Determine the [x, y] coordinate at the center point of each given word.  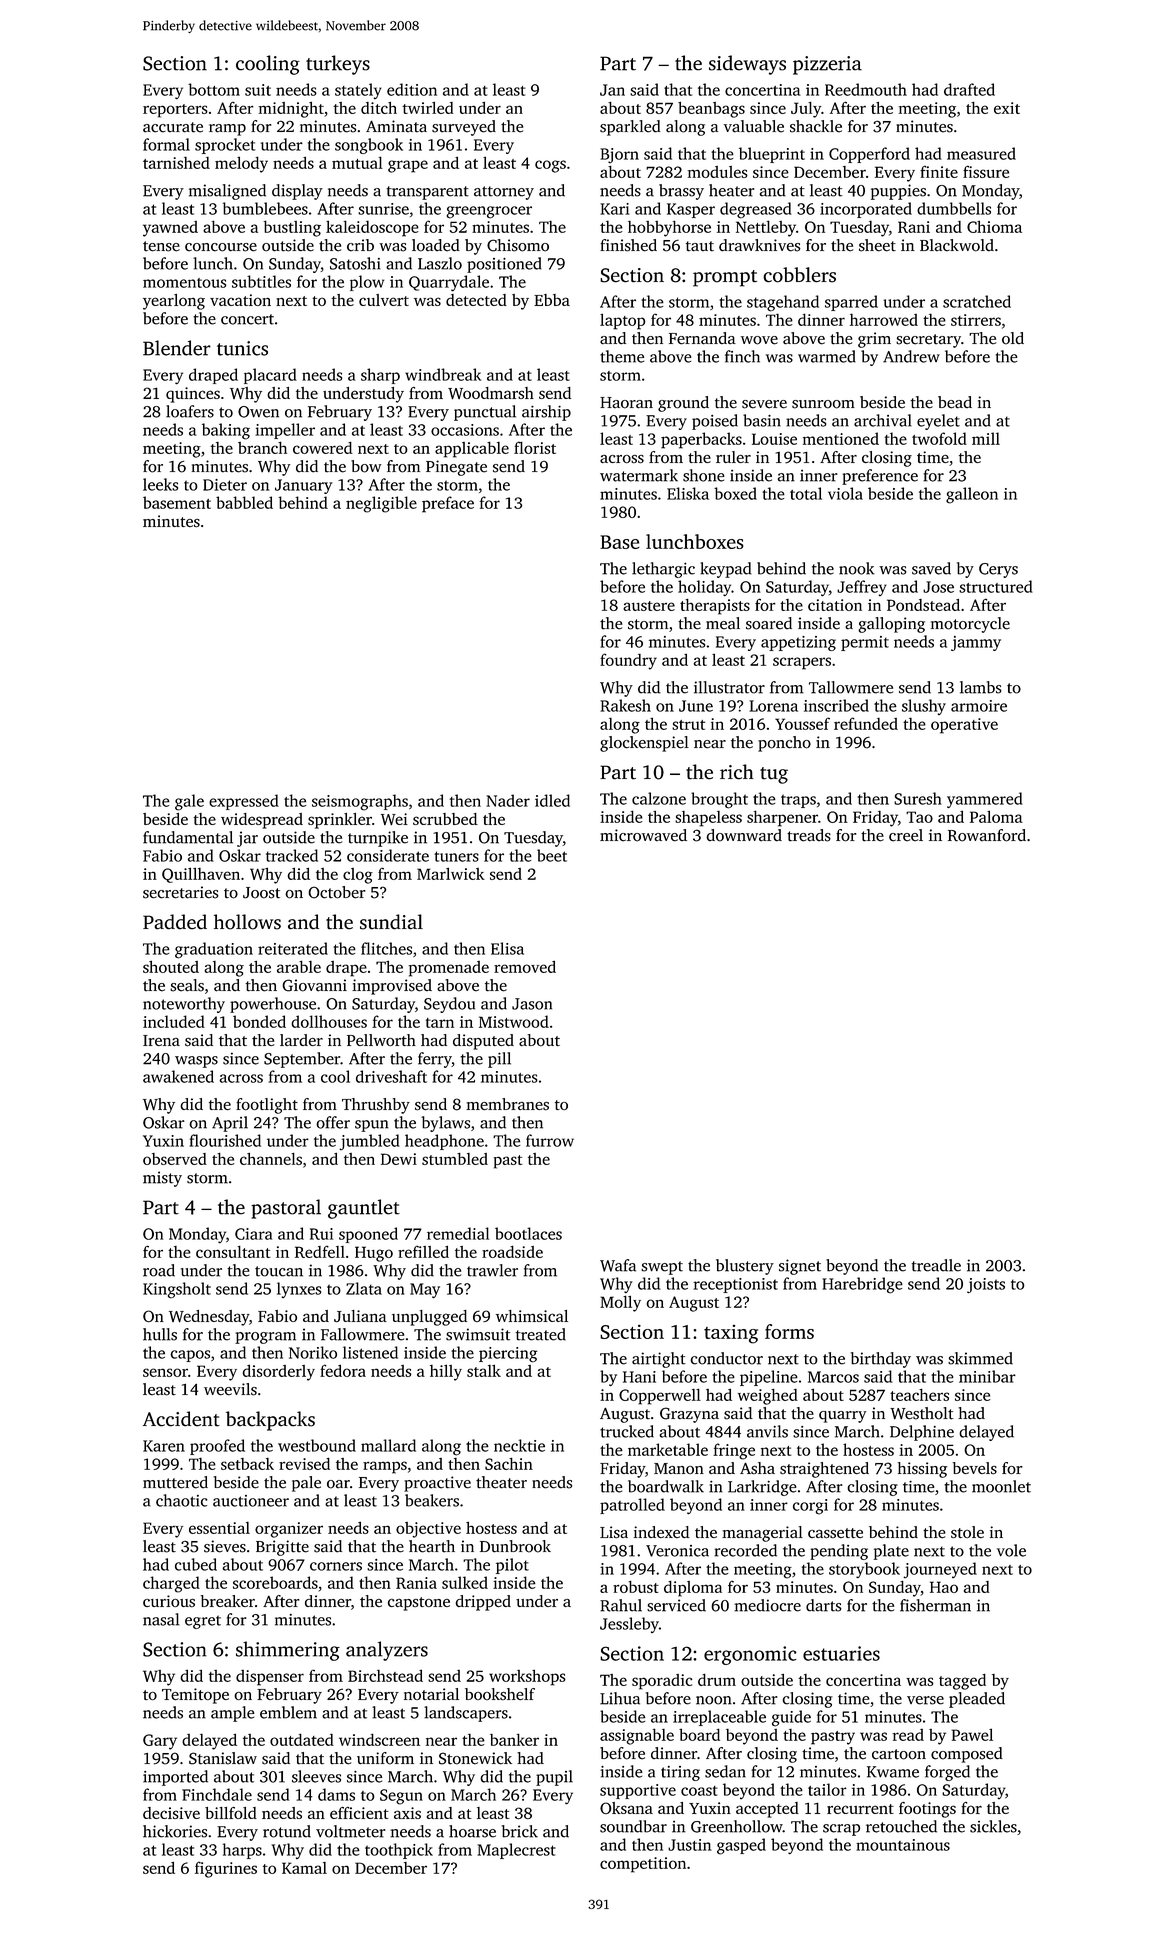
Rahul [621, 1605]
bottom [214, 89]
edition [412, 89]
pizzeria [827, 65]
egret [203, 1622]
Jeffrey [861, 588]
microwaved [643, 835]
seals [187, 985]
